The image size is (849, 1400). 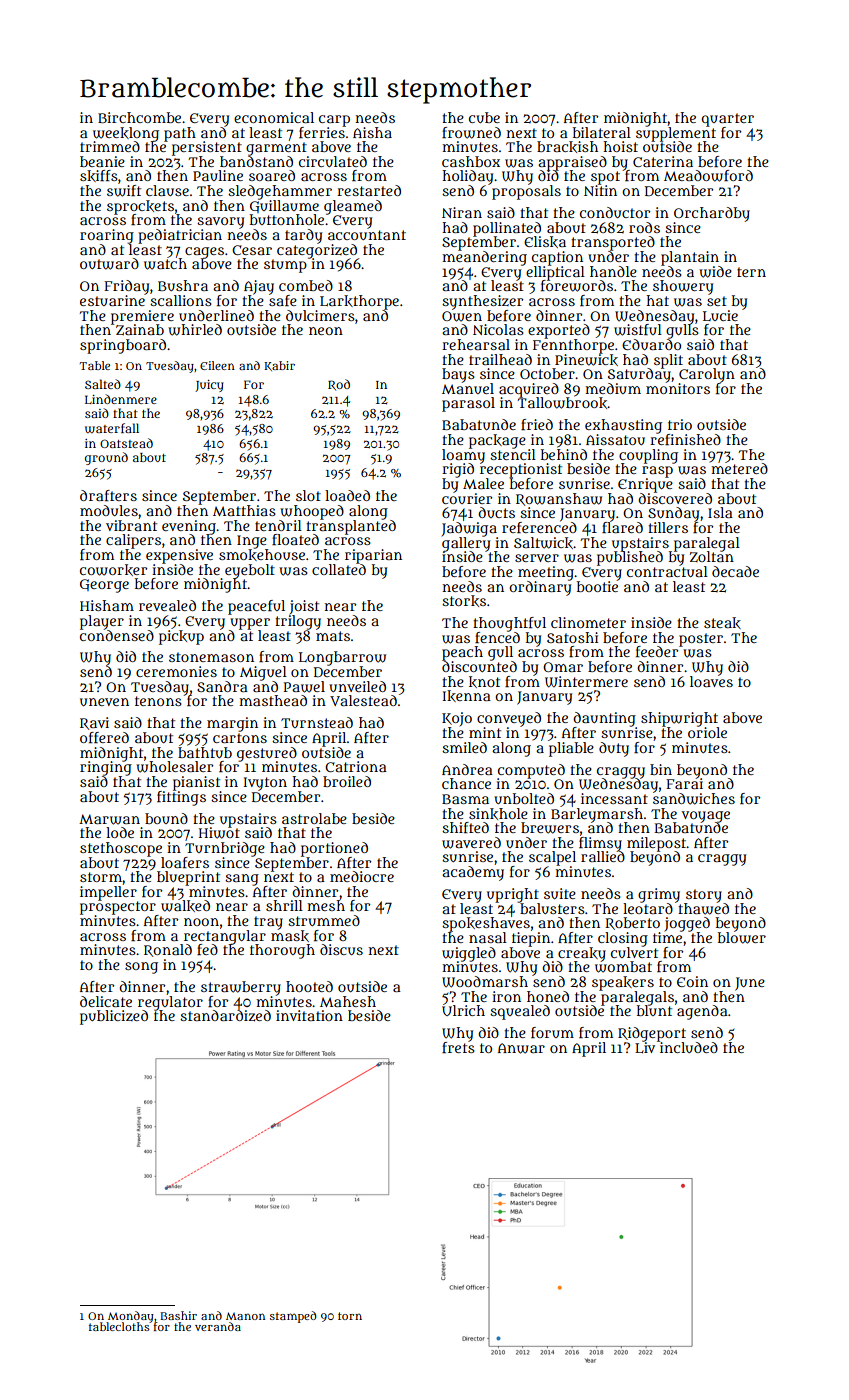 What do you see at coordinates (350, 1316) in the screenshot?
I see `torn` at bounding box center [350, 1316].
